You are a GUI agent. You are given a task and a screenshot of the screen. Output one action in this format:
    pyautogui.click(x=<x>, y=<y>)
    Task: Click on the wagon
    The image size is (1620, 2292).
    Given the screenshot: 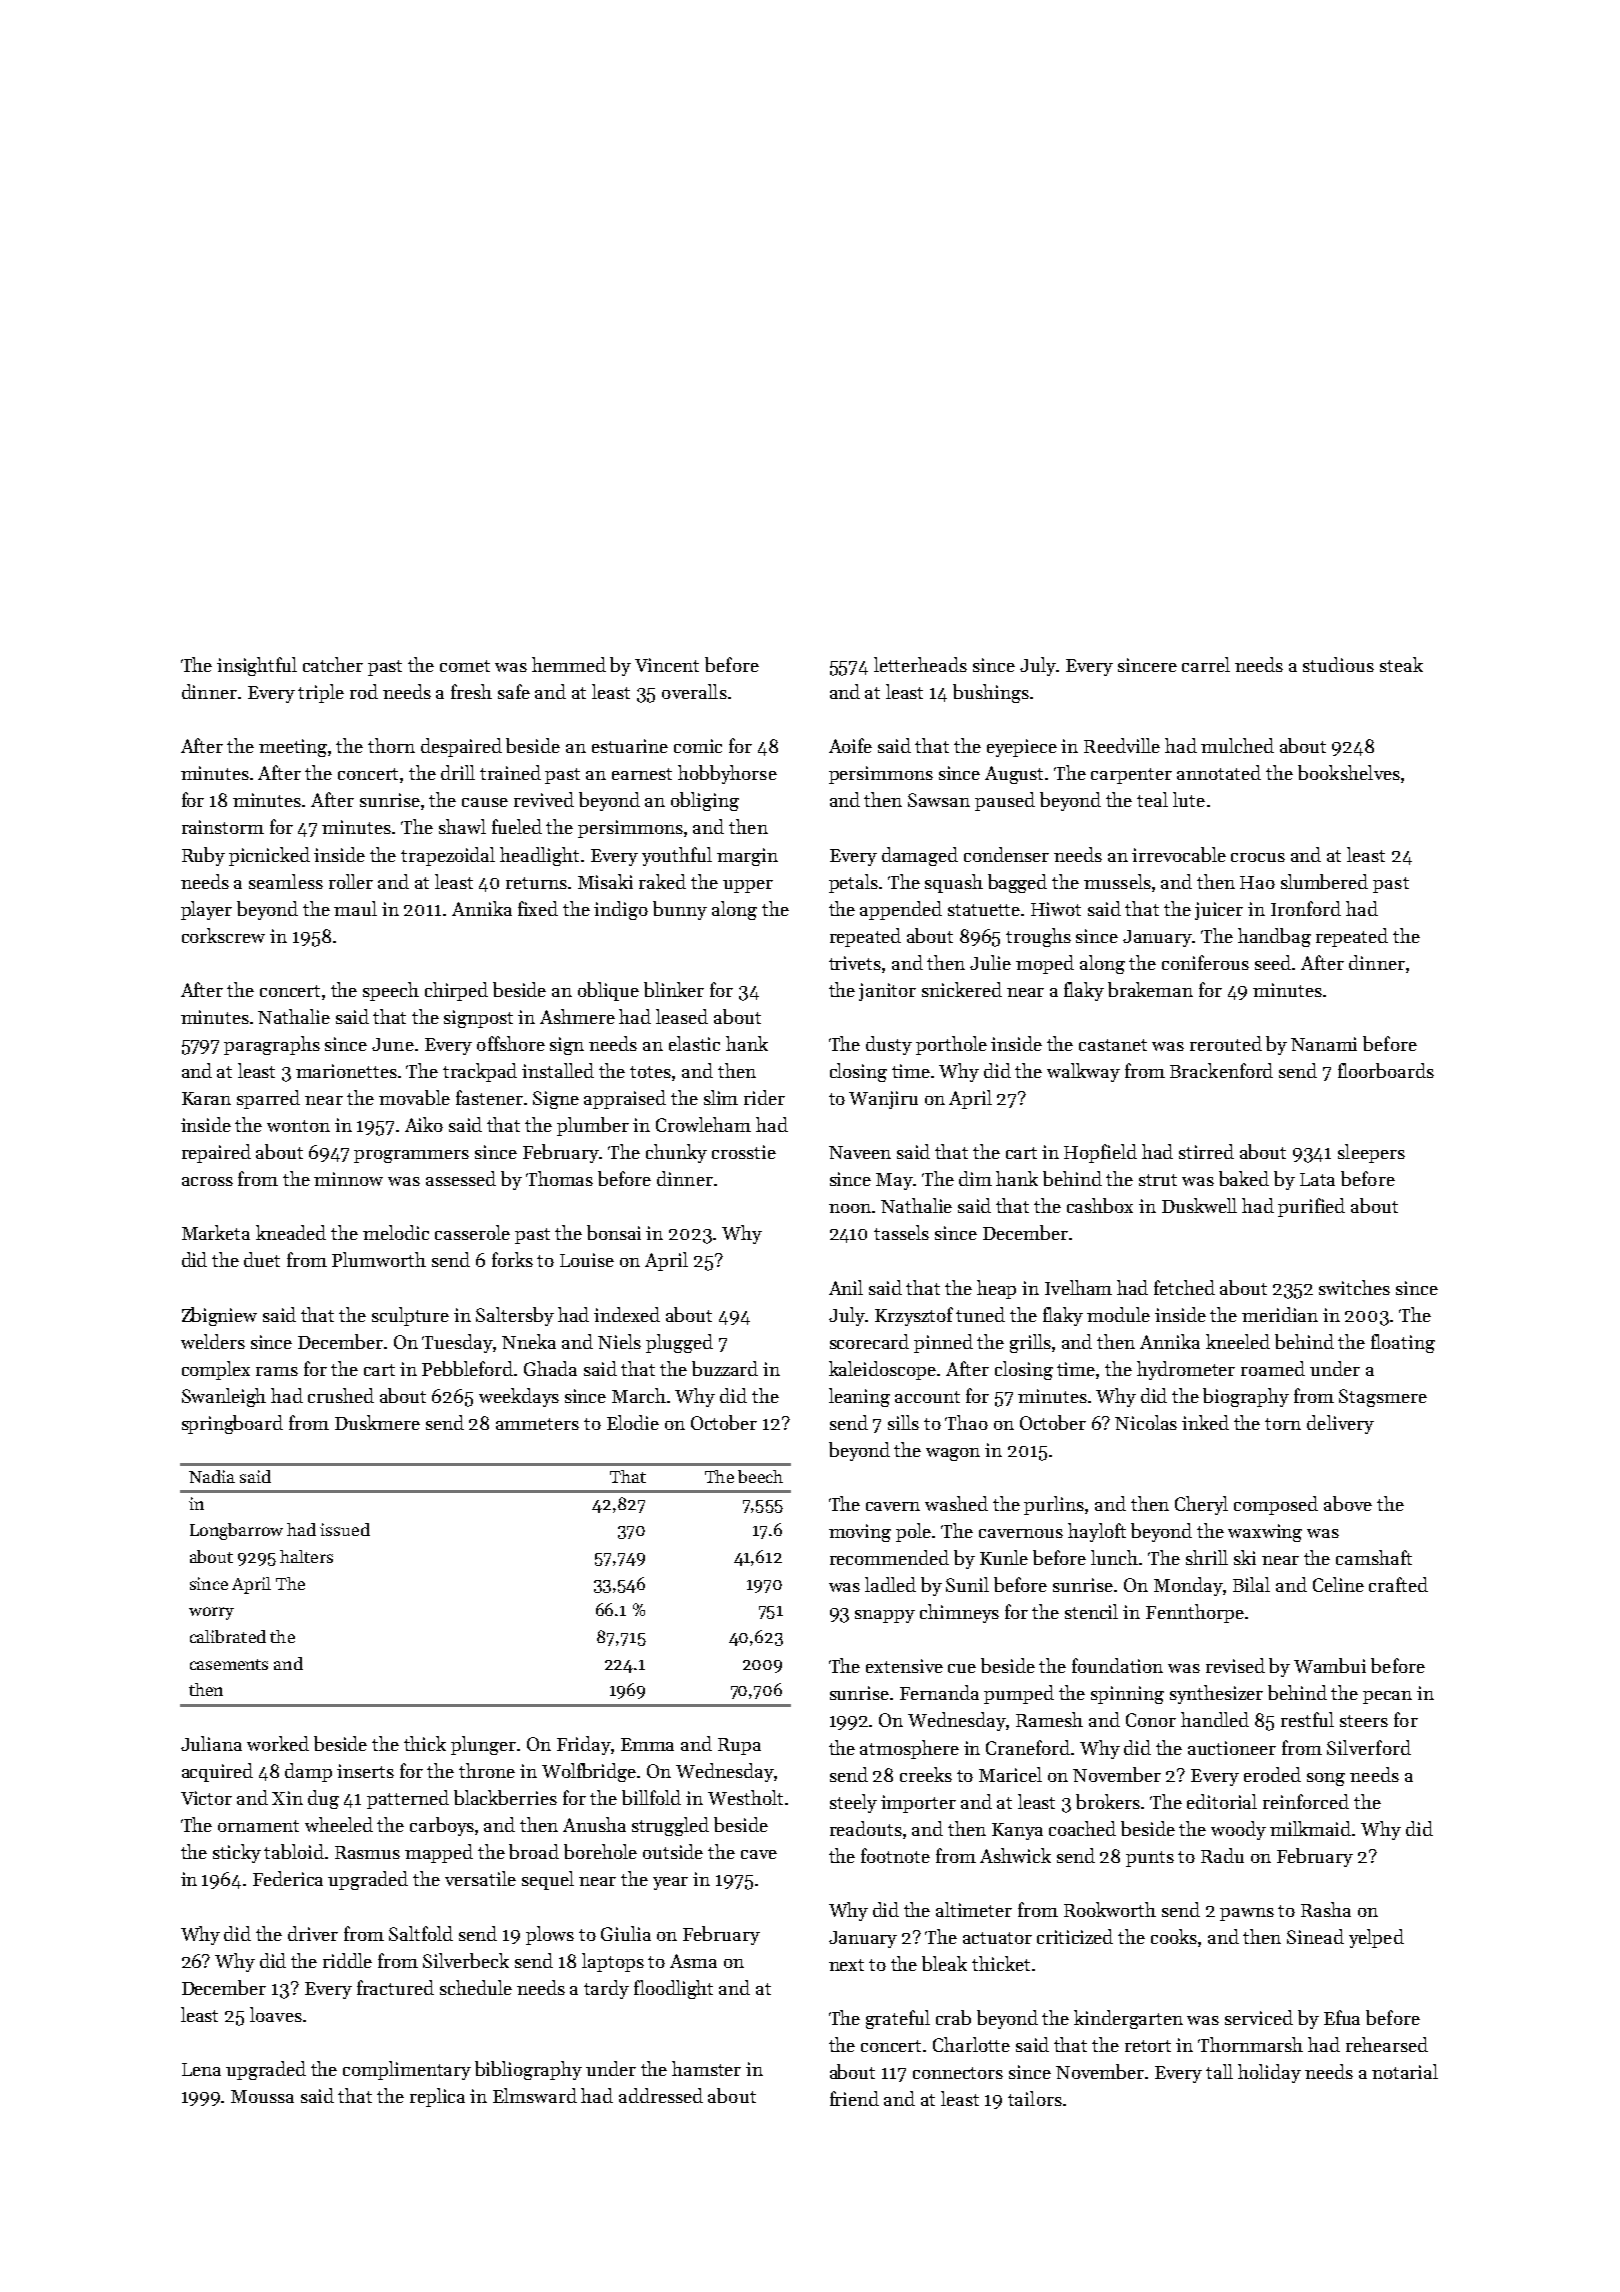 What is the action you would take?
    pyautogui.click(x=953, y=1454)
